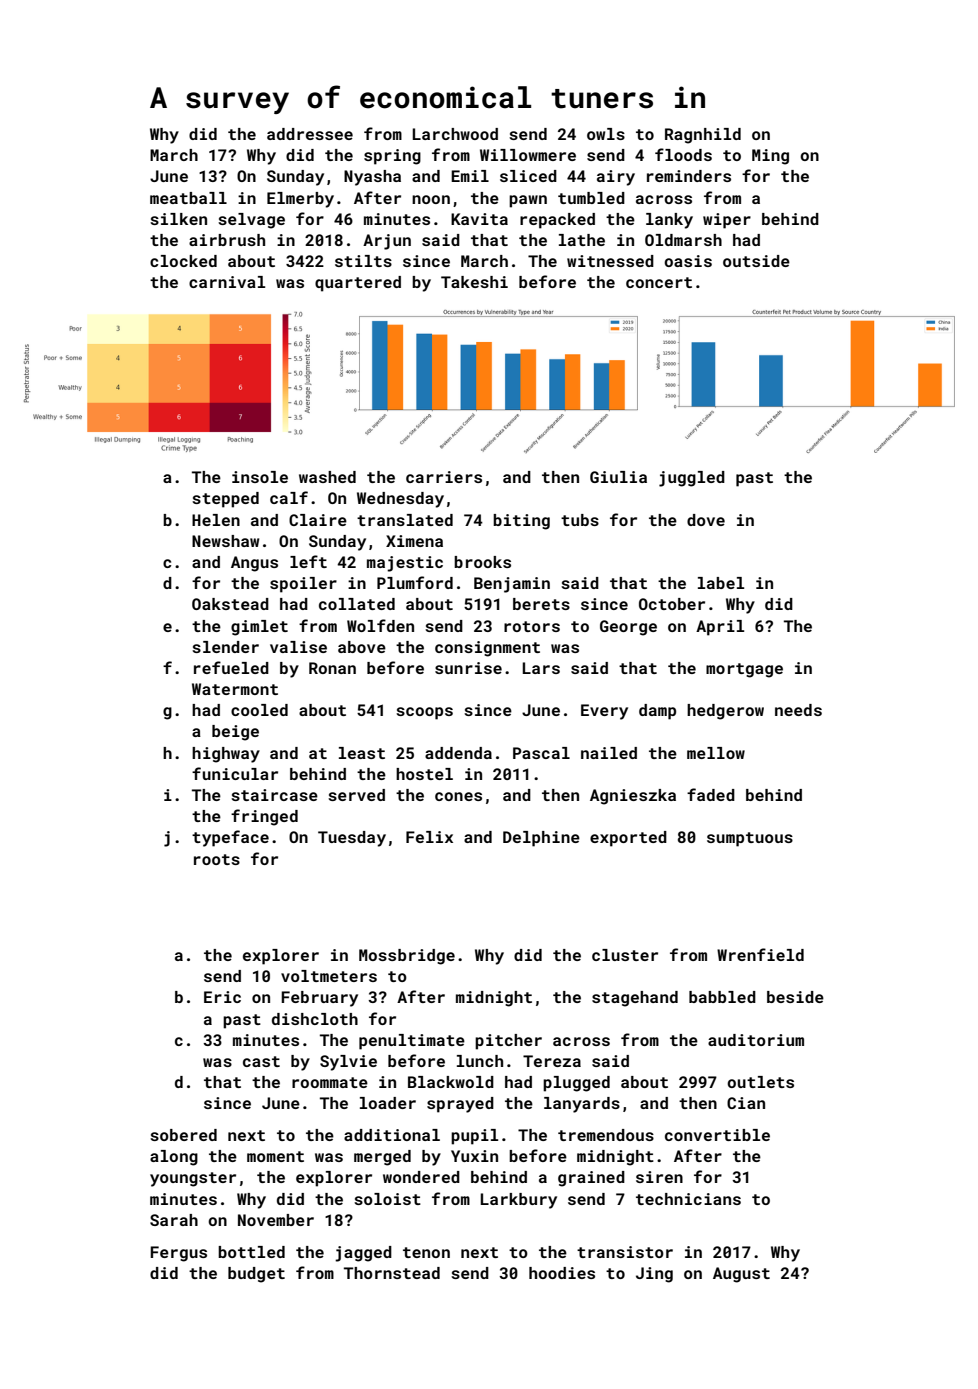  I want to click on clocked, so click(183, 261).
